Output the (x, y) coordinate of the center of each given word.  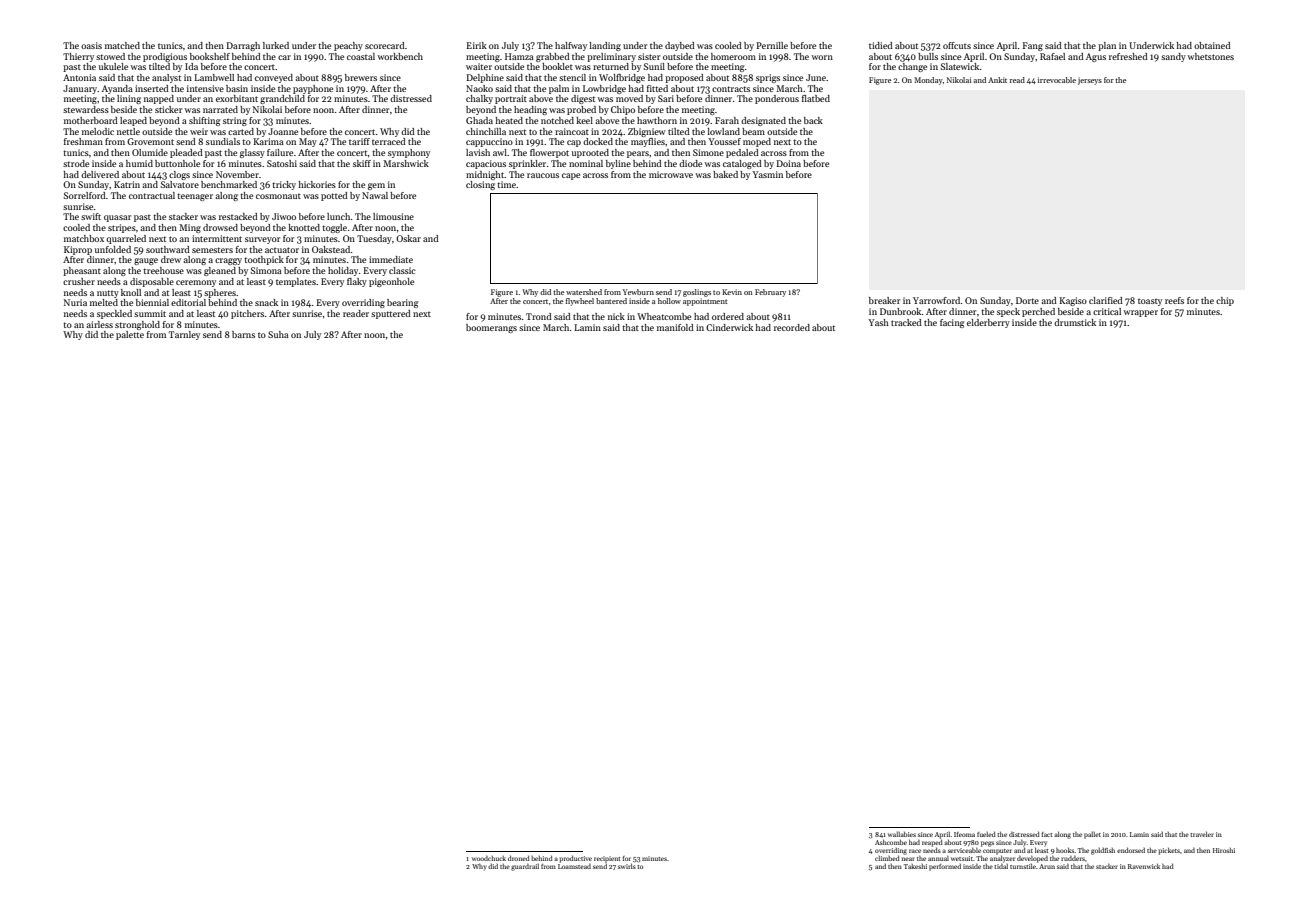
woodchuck (489, 858)
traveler (1201, 834)
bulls (928, 56)
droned (519, 858)
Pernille (772, 45)
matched (122, 45)
